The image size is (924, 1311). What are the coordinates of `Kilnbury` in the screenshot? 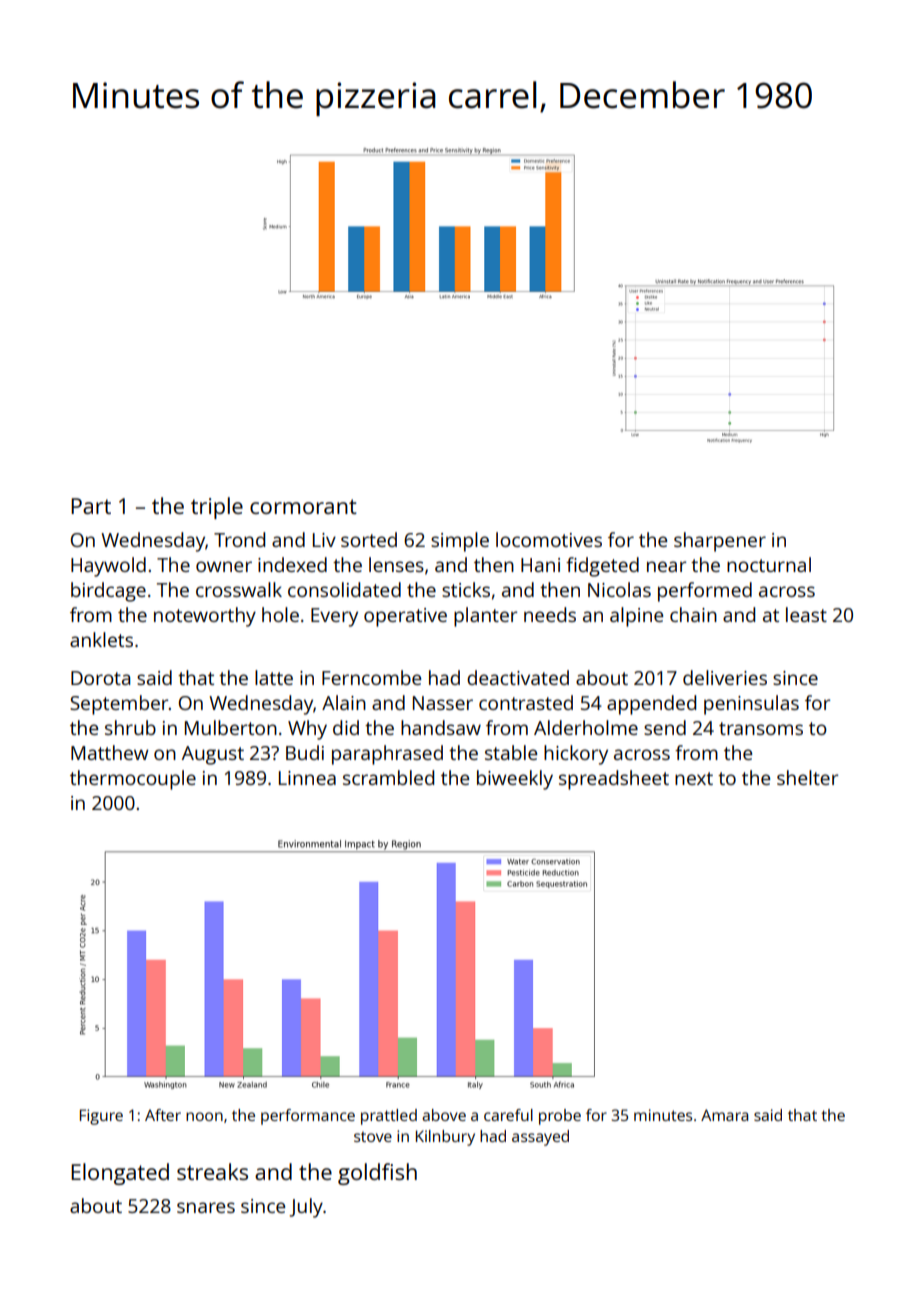 It's located at (445, 1138).
